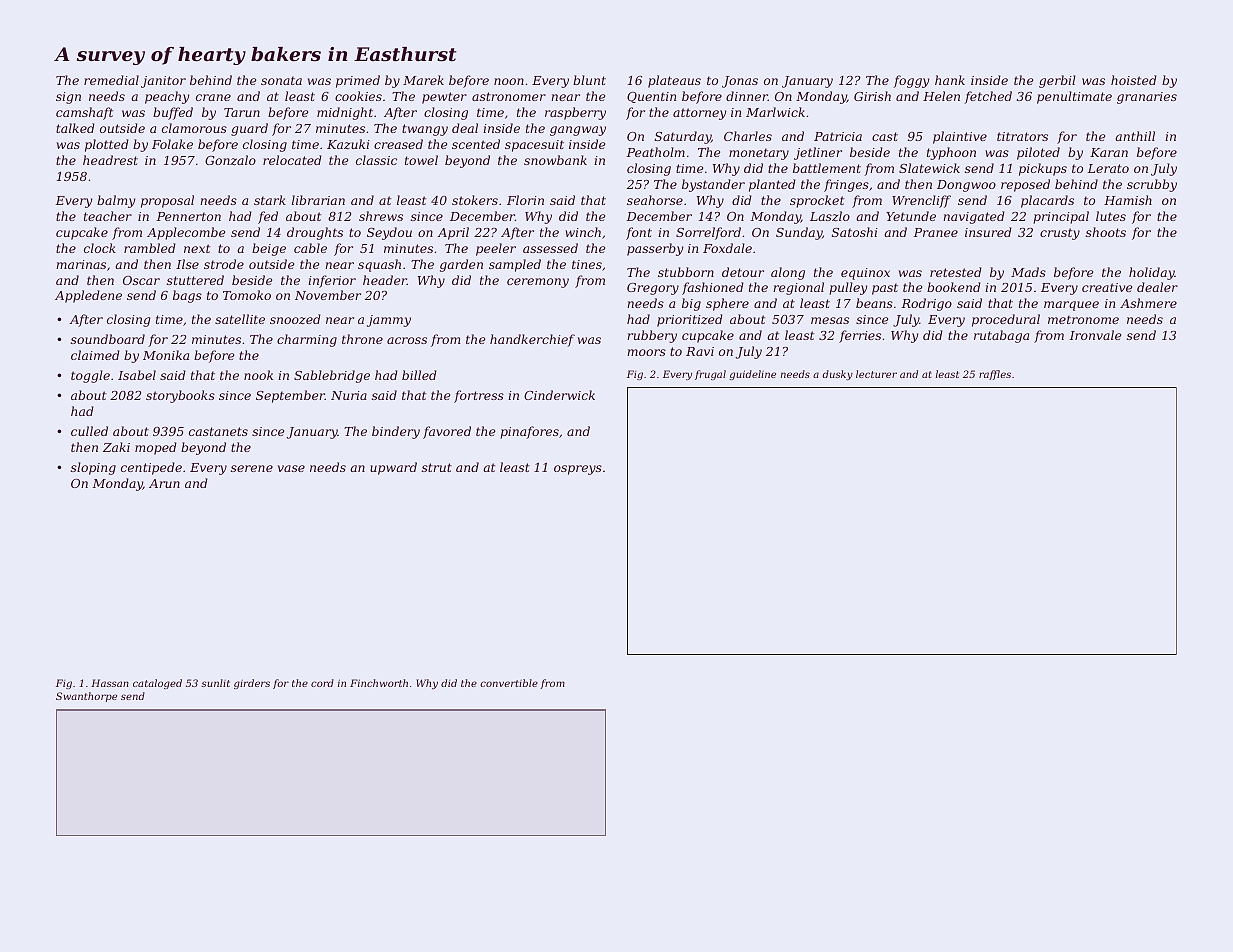 The height and width of the page is (952, 1233). Describe the element at coordinates (578, 470) in the page. I see `ospreys` at that location.
